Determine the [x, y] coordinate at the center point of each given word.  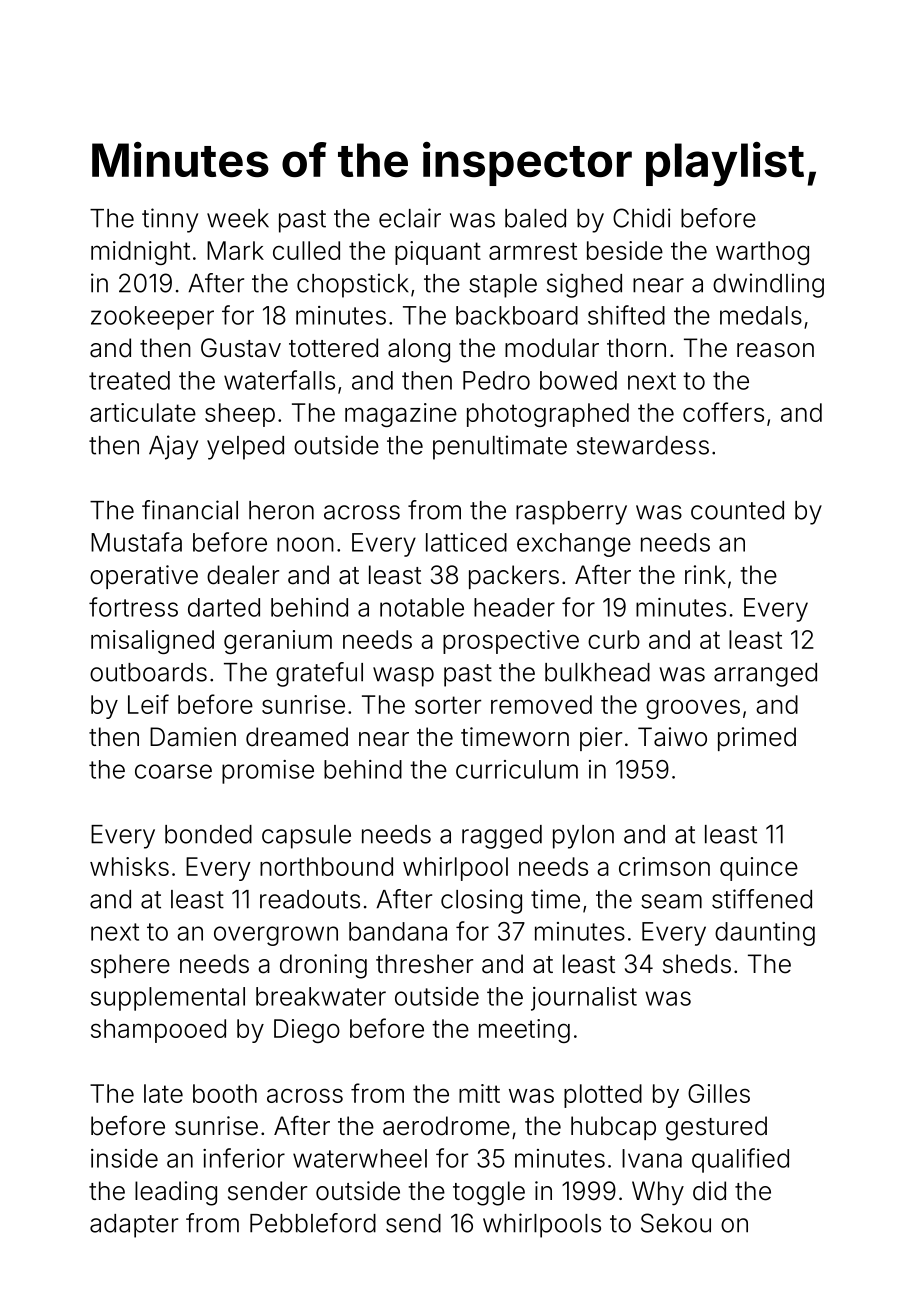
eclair [410, 218]
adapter [134, 1226]
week [238, 218]
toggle [489, 1193]
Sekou [676, 1223]
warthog [762, 253]
